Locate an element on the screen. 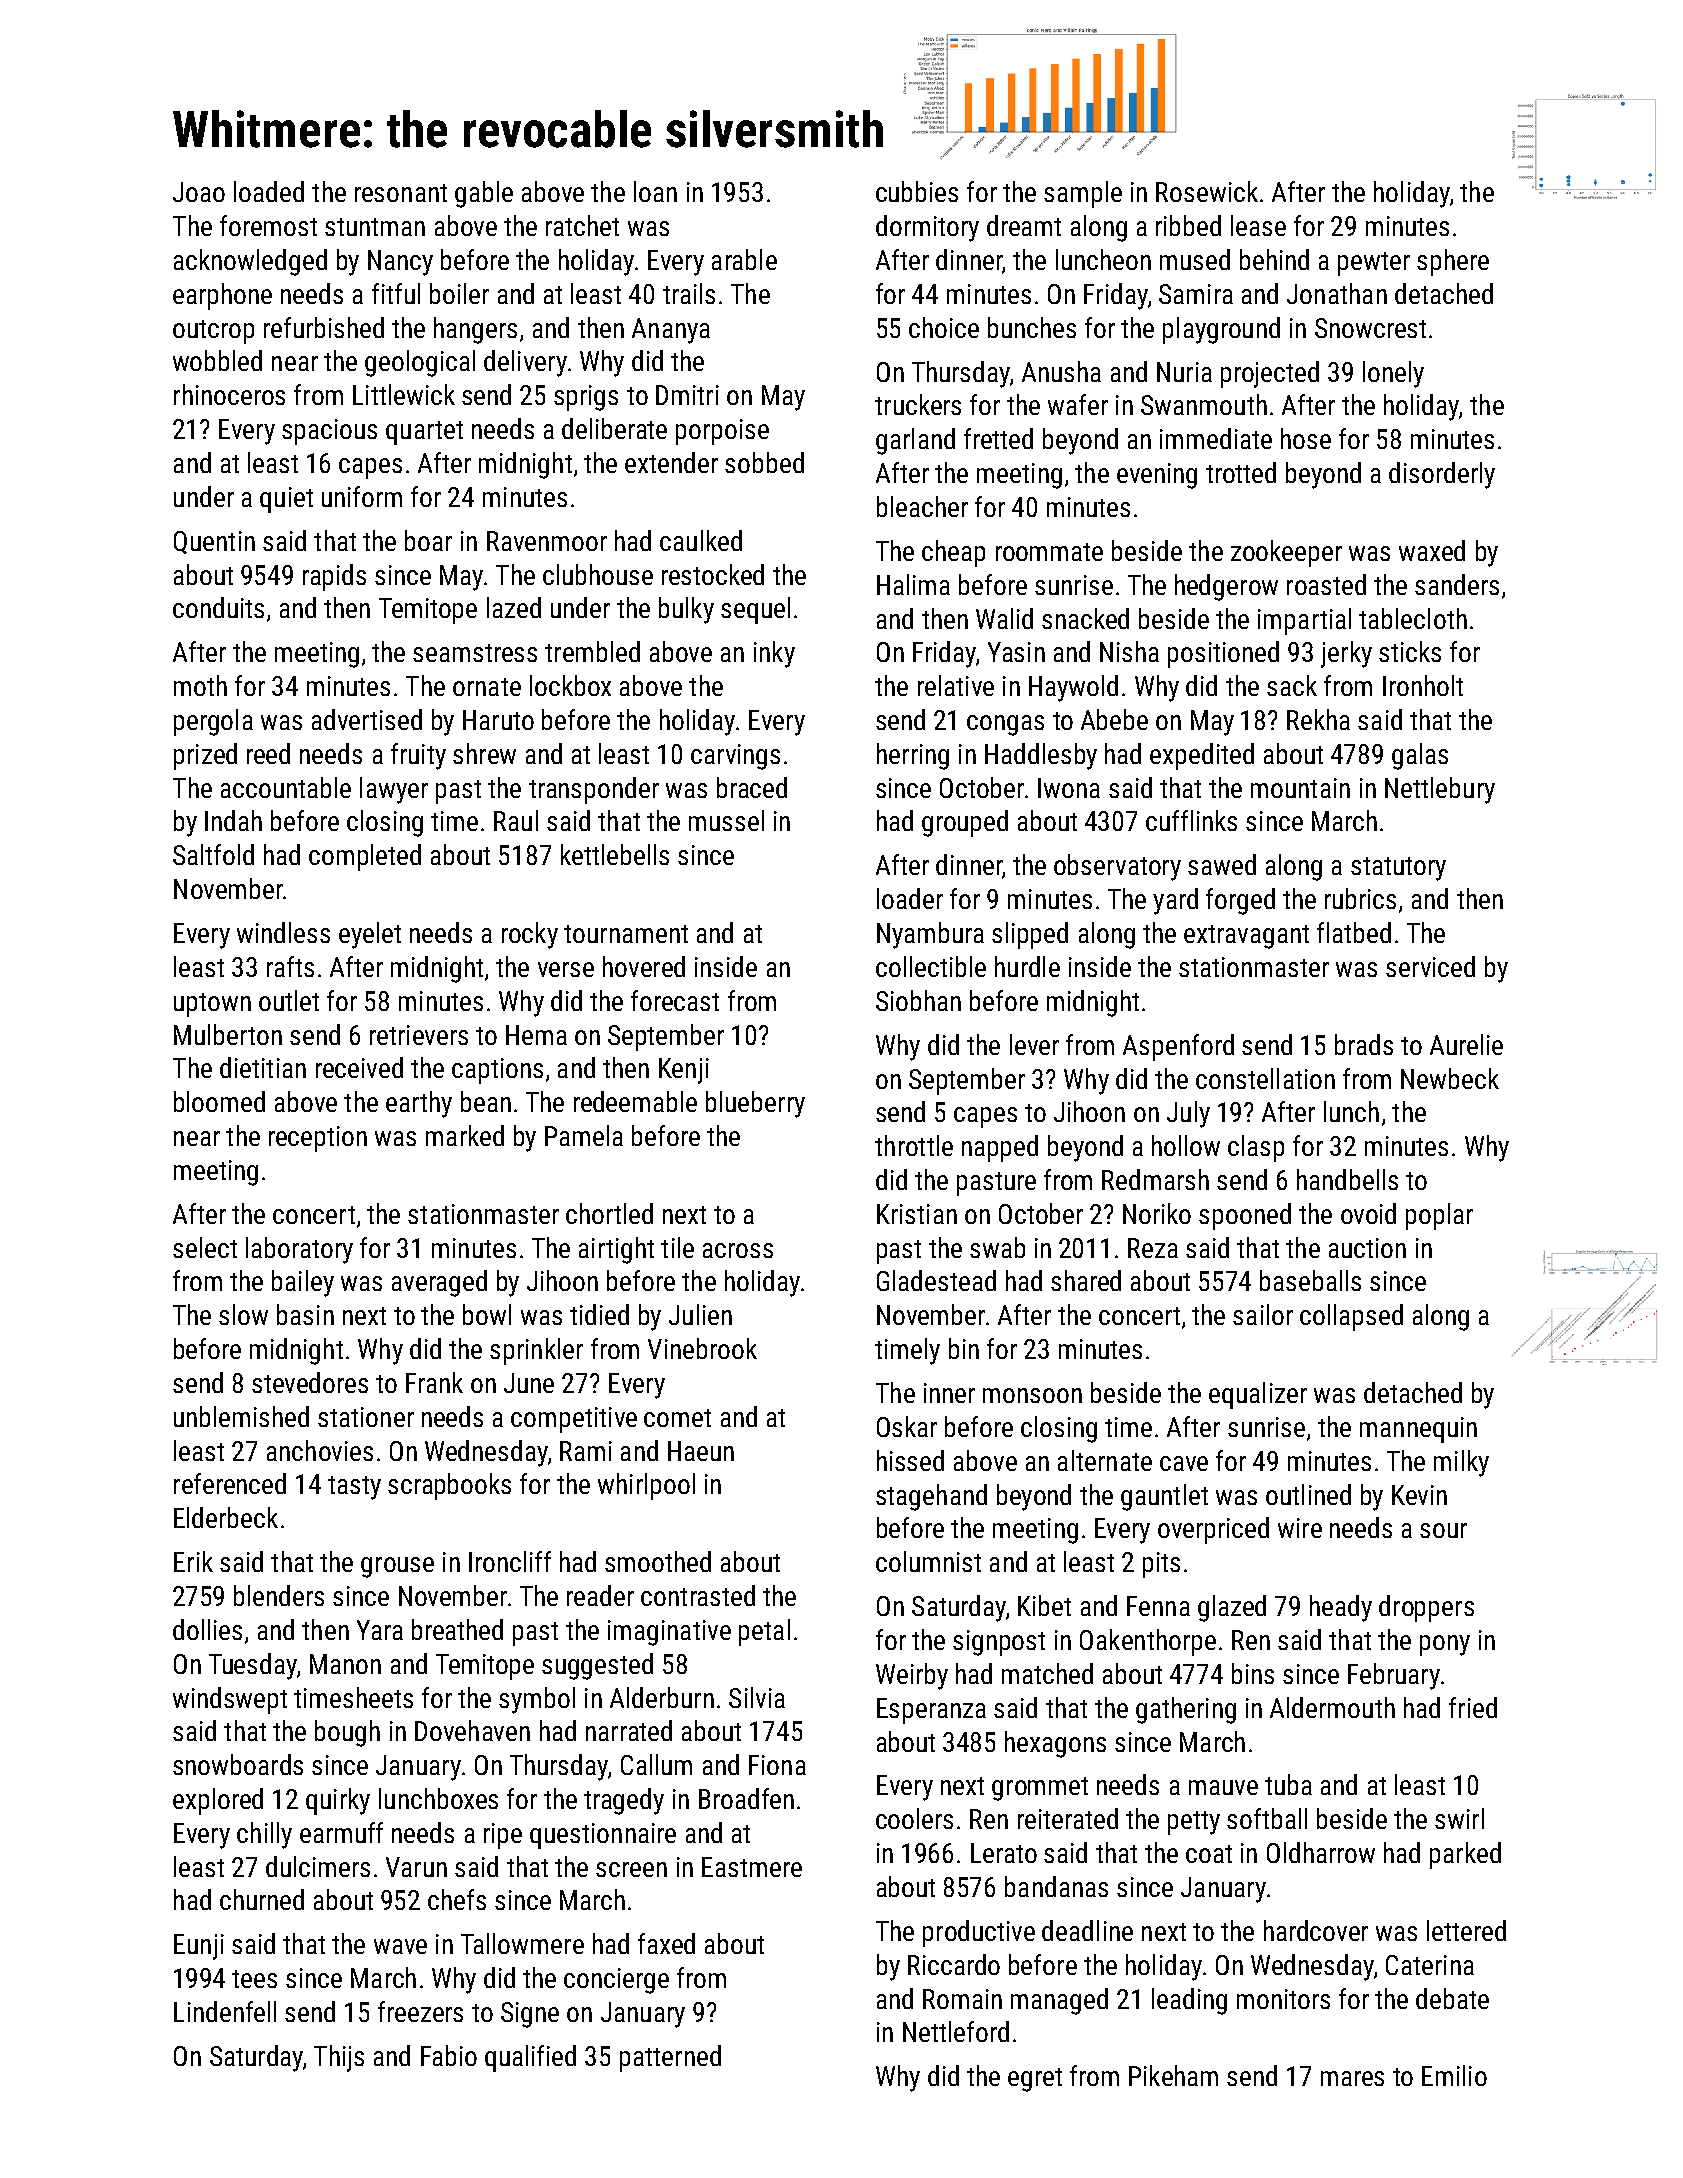 The width and height of the screenshot is (1683, 2178). boiler is located at coordinates (459, 293).
